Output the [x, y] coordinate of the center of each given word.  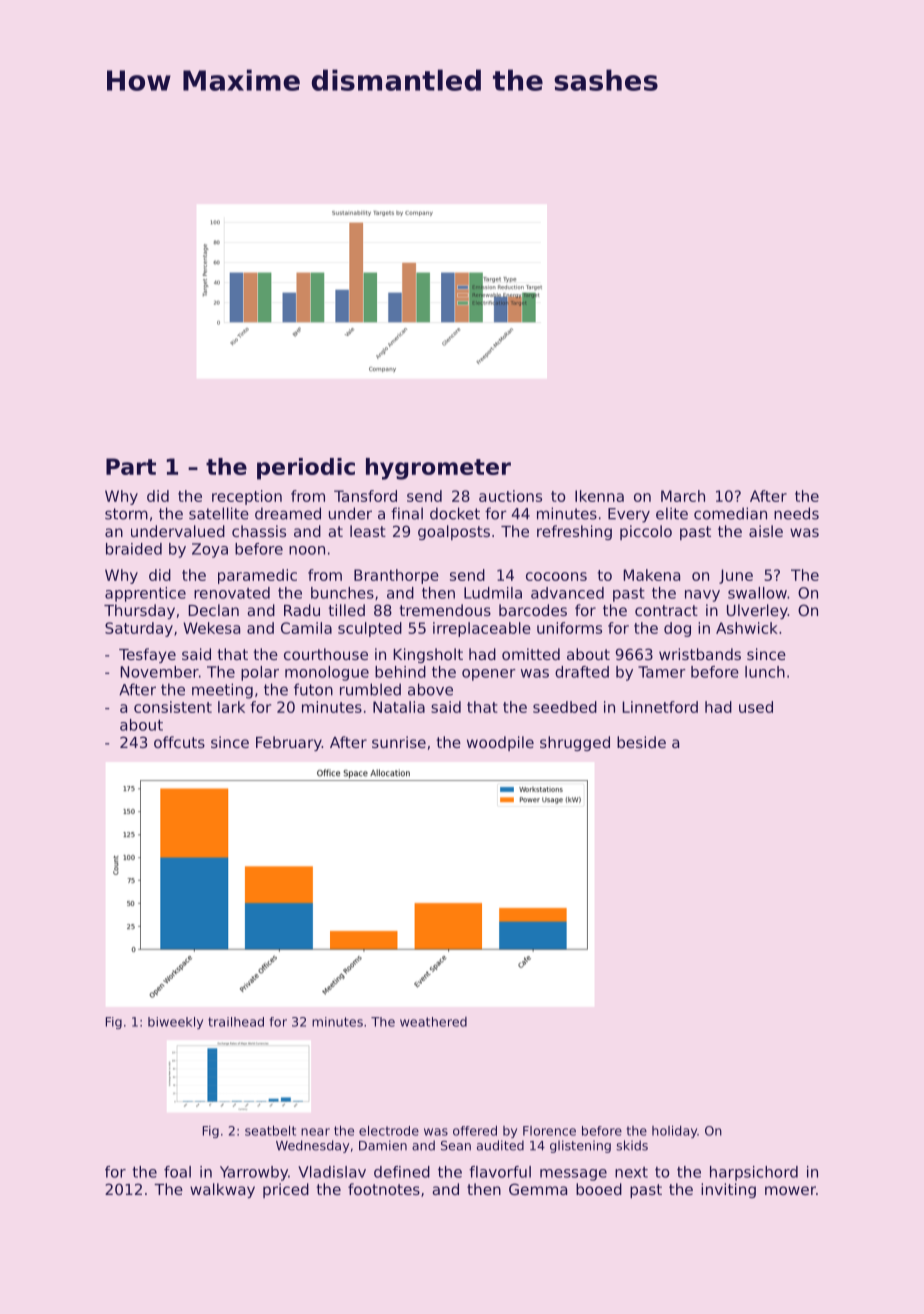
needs [796, 513]
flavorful [500, 1172]
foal [177, 1172]
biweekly [175, 1023]
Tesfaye [147, 655]
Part [131, 466]
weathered [433, 1022]
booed [599, 1189]
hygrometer [438, 469]
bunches [342, 593]
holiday [675, 1131]
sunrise [399, 742]
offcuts [179, 742]
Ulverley [757, 611]
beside [641, 742]
